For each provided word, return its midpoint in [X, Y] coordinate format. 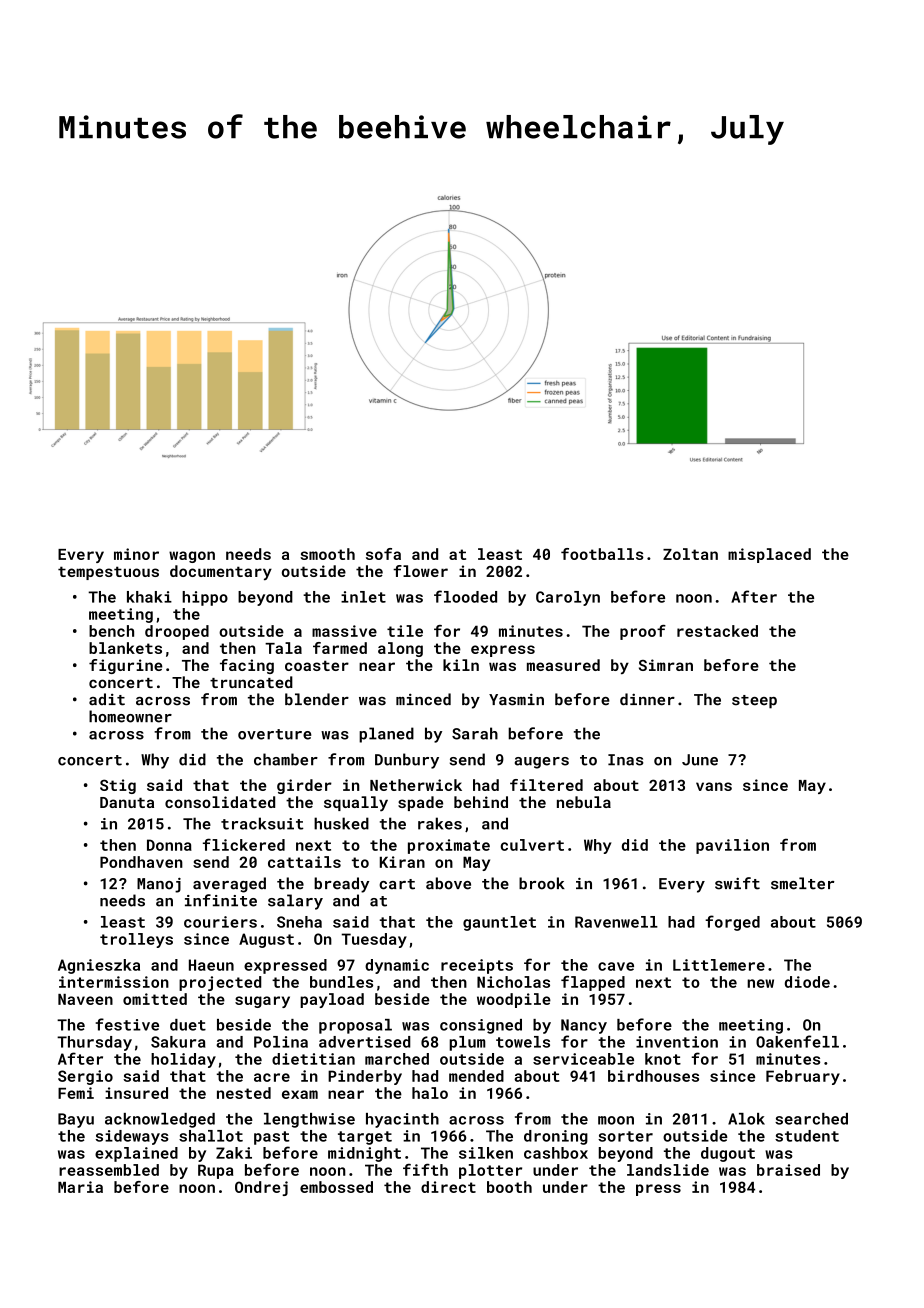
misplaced [769, 555]
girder [304, 786]
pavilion [732, 846]
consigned [481, 1026]
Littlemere [719, 965]
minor [136, 554]
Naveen [85, 999]
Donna [169, 845]
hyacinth [402, 1120]
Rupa [216, 1171]
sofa [383, 554]
